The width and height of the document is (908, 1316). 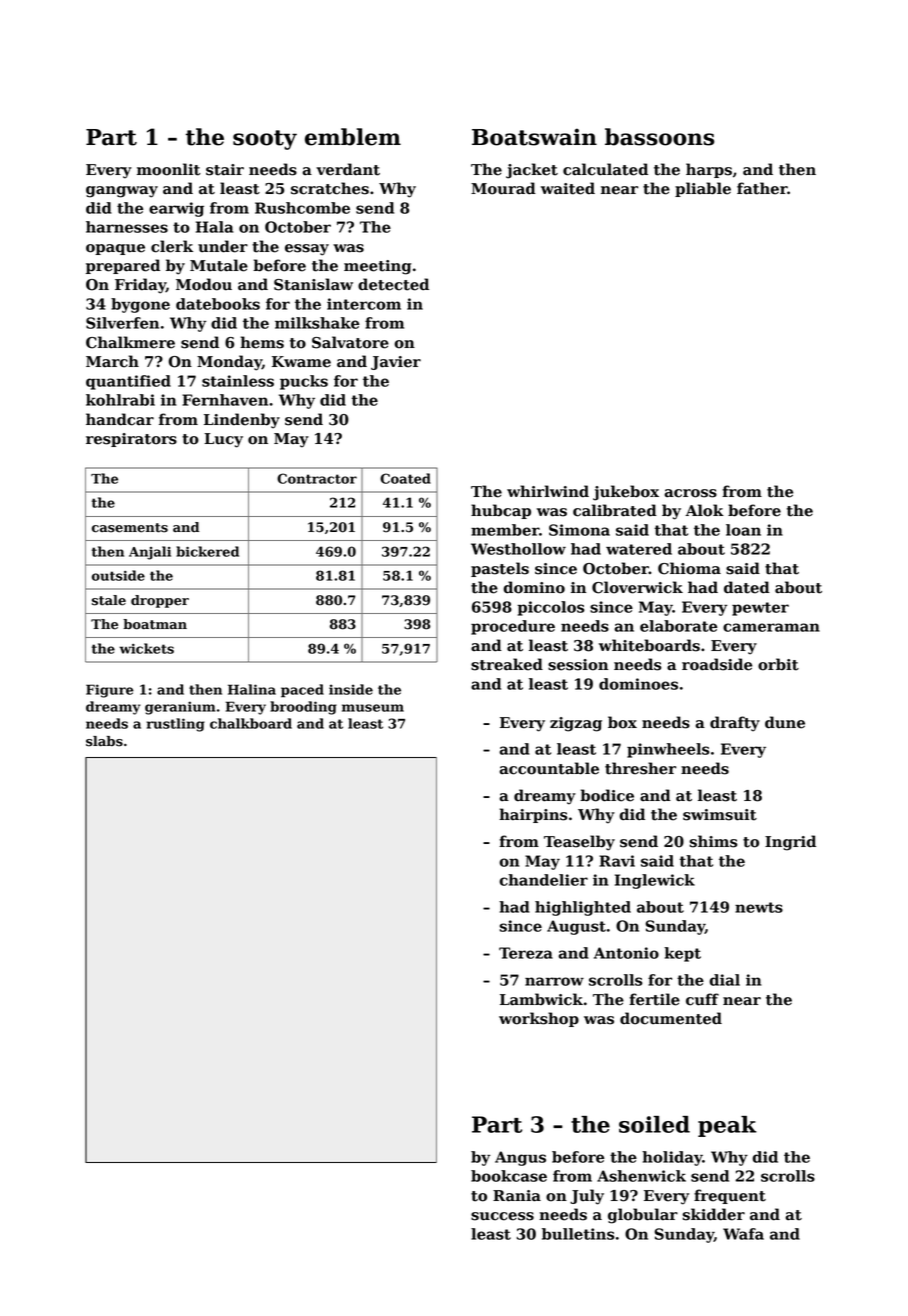 What do you see at coordinates (534, 137) in the document?
I see `Boatswain` at bounding box center [534, 137].
